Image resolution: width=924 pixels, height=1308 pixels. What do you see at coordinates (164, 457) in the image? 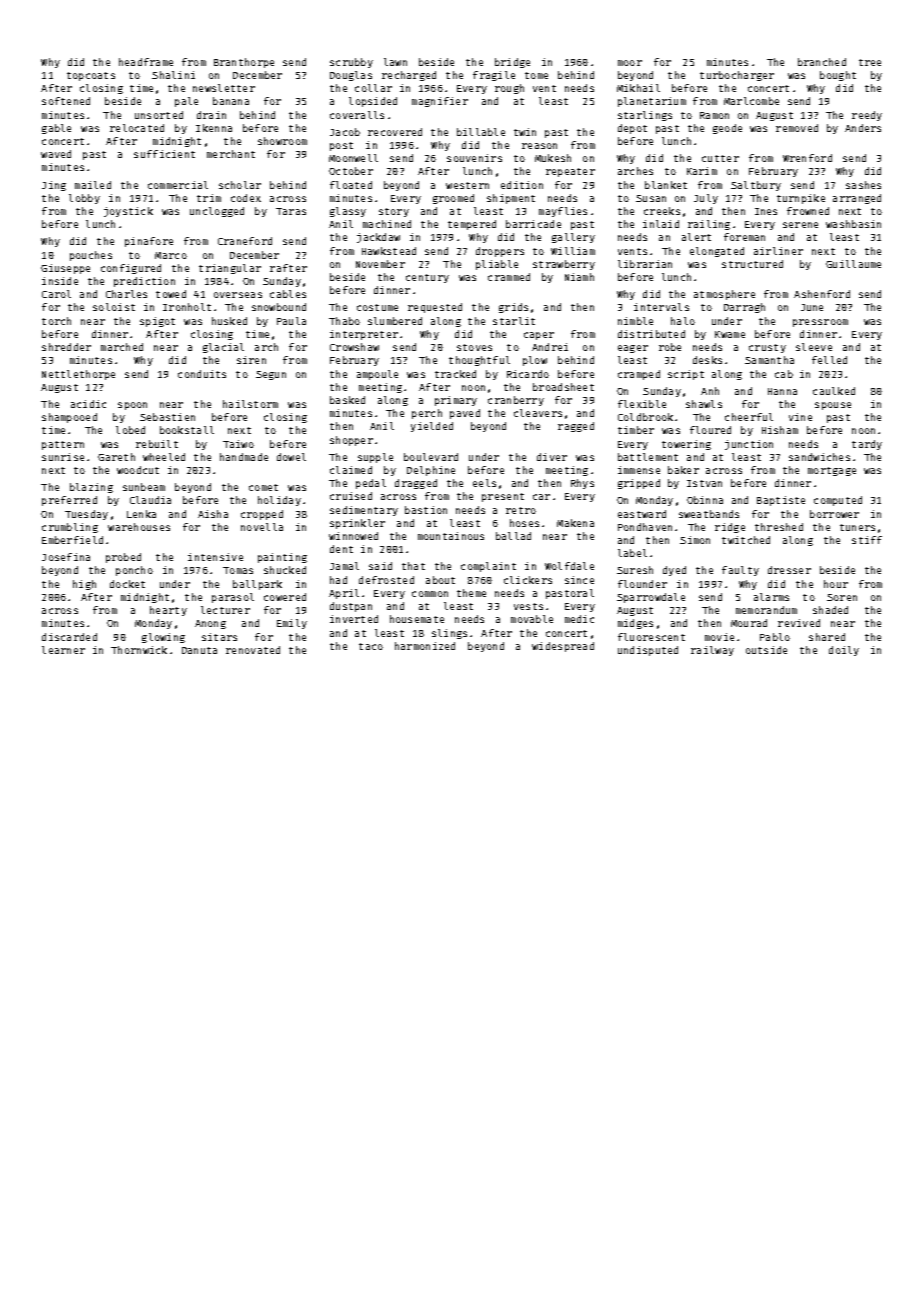
I see `wheeled` at bounding box center [164, 457].
